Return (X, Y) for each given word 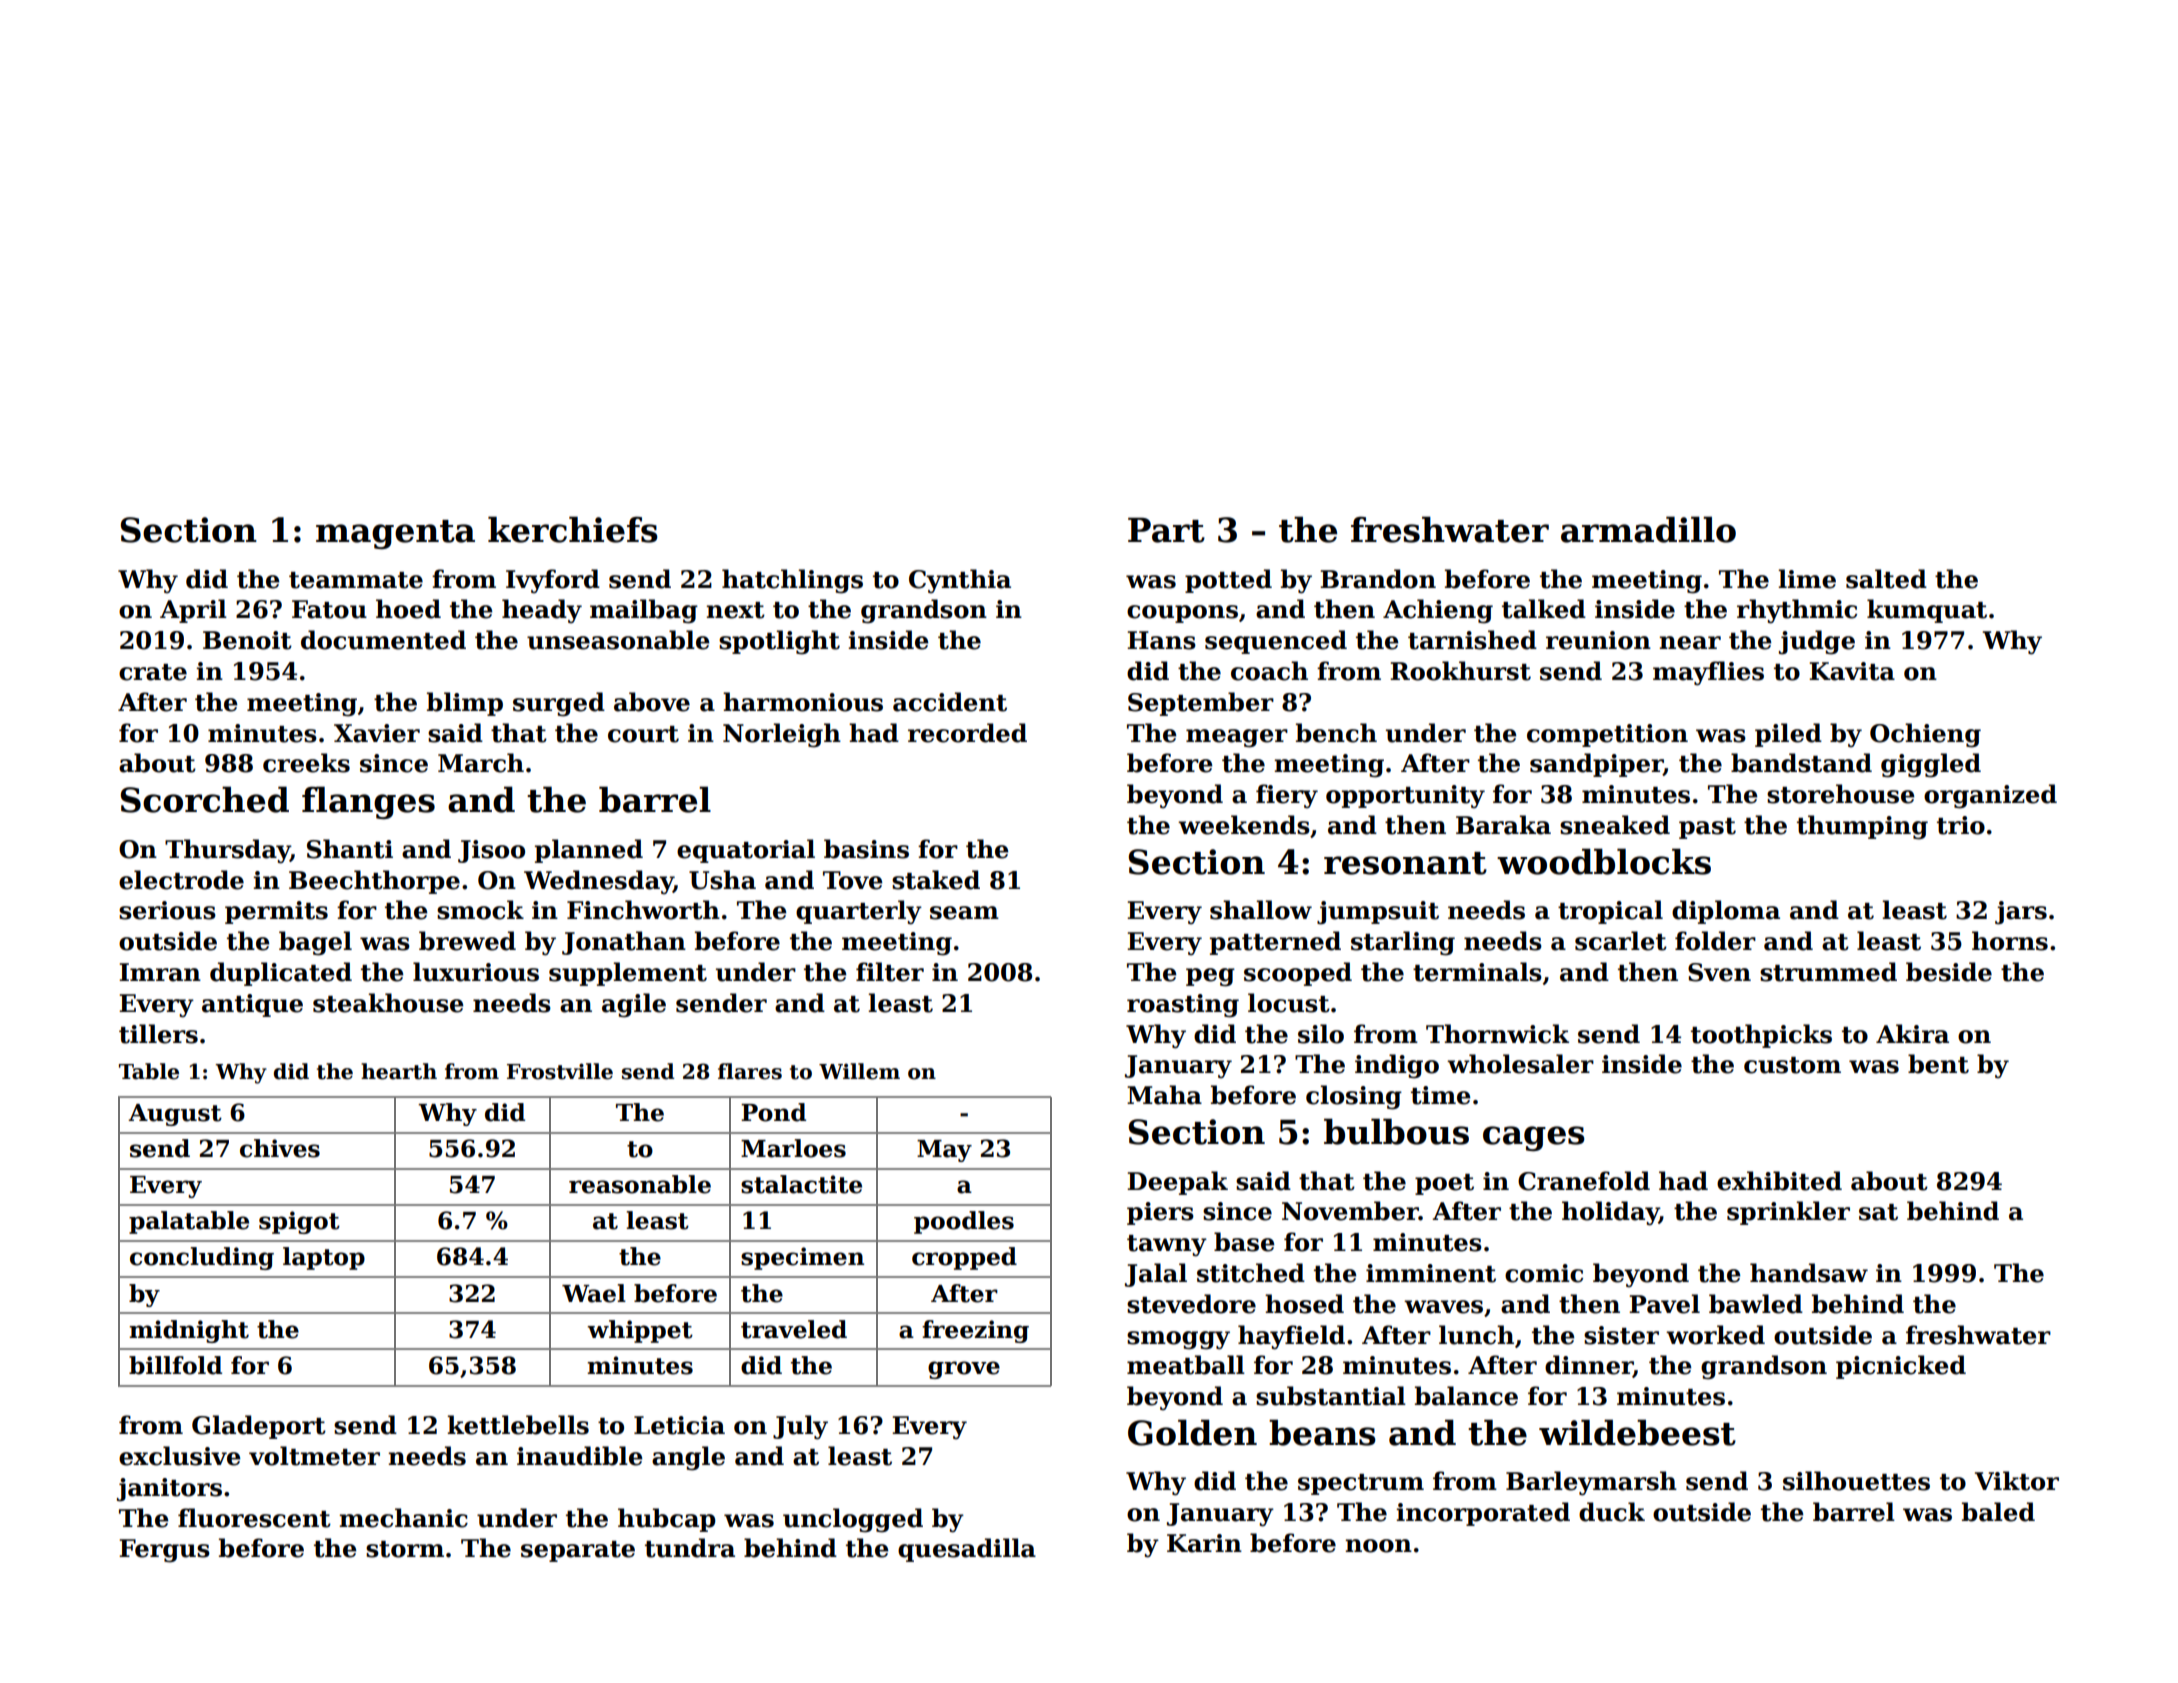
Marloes (793, 1148)
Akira (1912, 1034)
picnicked (1901, 1367)
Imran (160, 972)
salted (1886, 579)
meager (1237, 738)
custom (1792, 1065)
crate (153, 672)
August (175, 1115)
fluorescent (254, 1518)
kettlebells (518, 1425)
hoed (408, 609)
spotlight (779, 642)
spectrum (1361, 1484)
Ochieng (1925, 735)
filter (890, 972)
